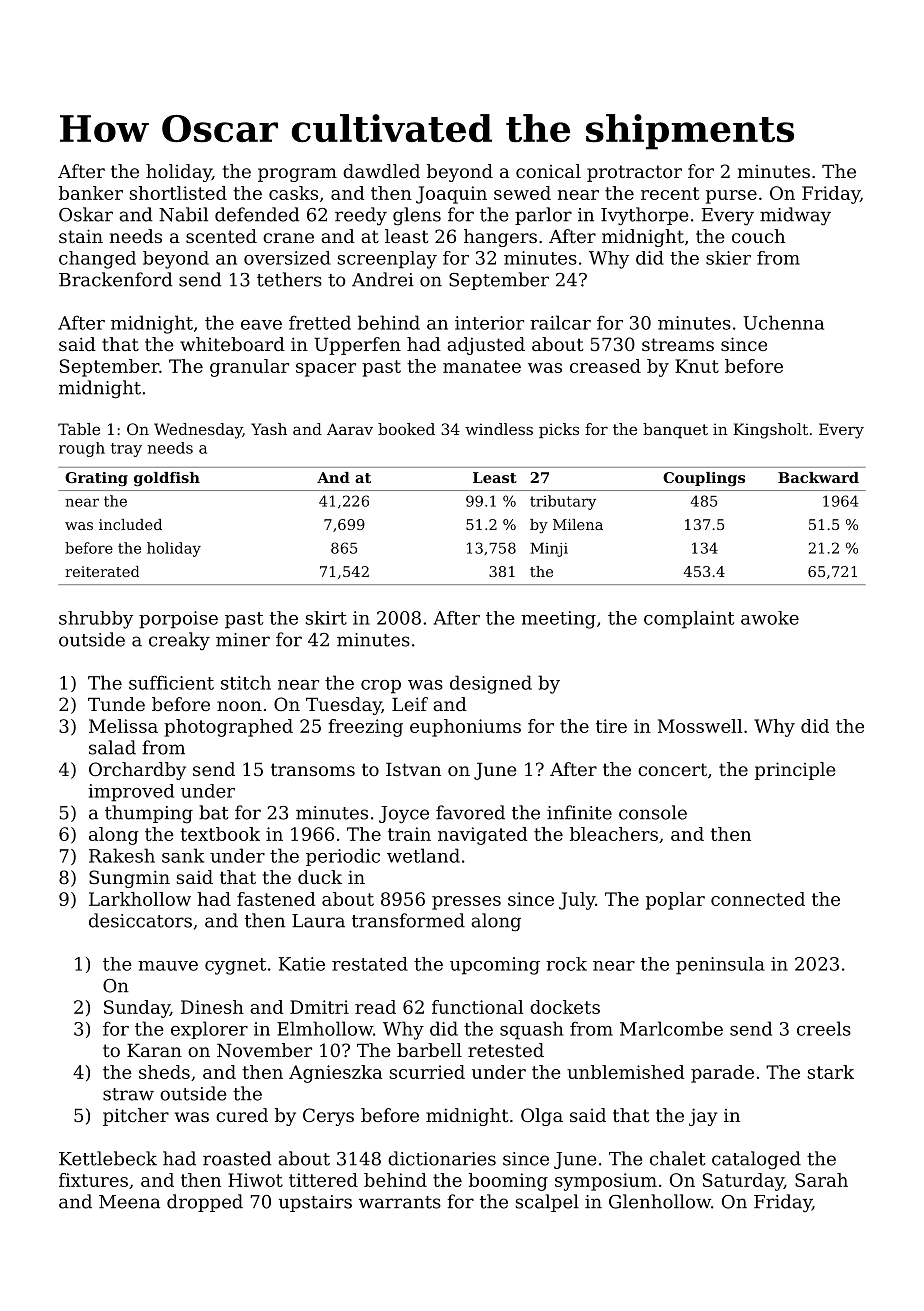 This screenshot has height=1311, width=924. I want to click on Brackenford, so click(115, 279).
